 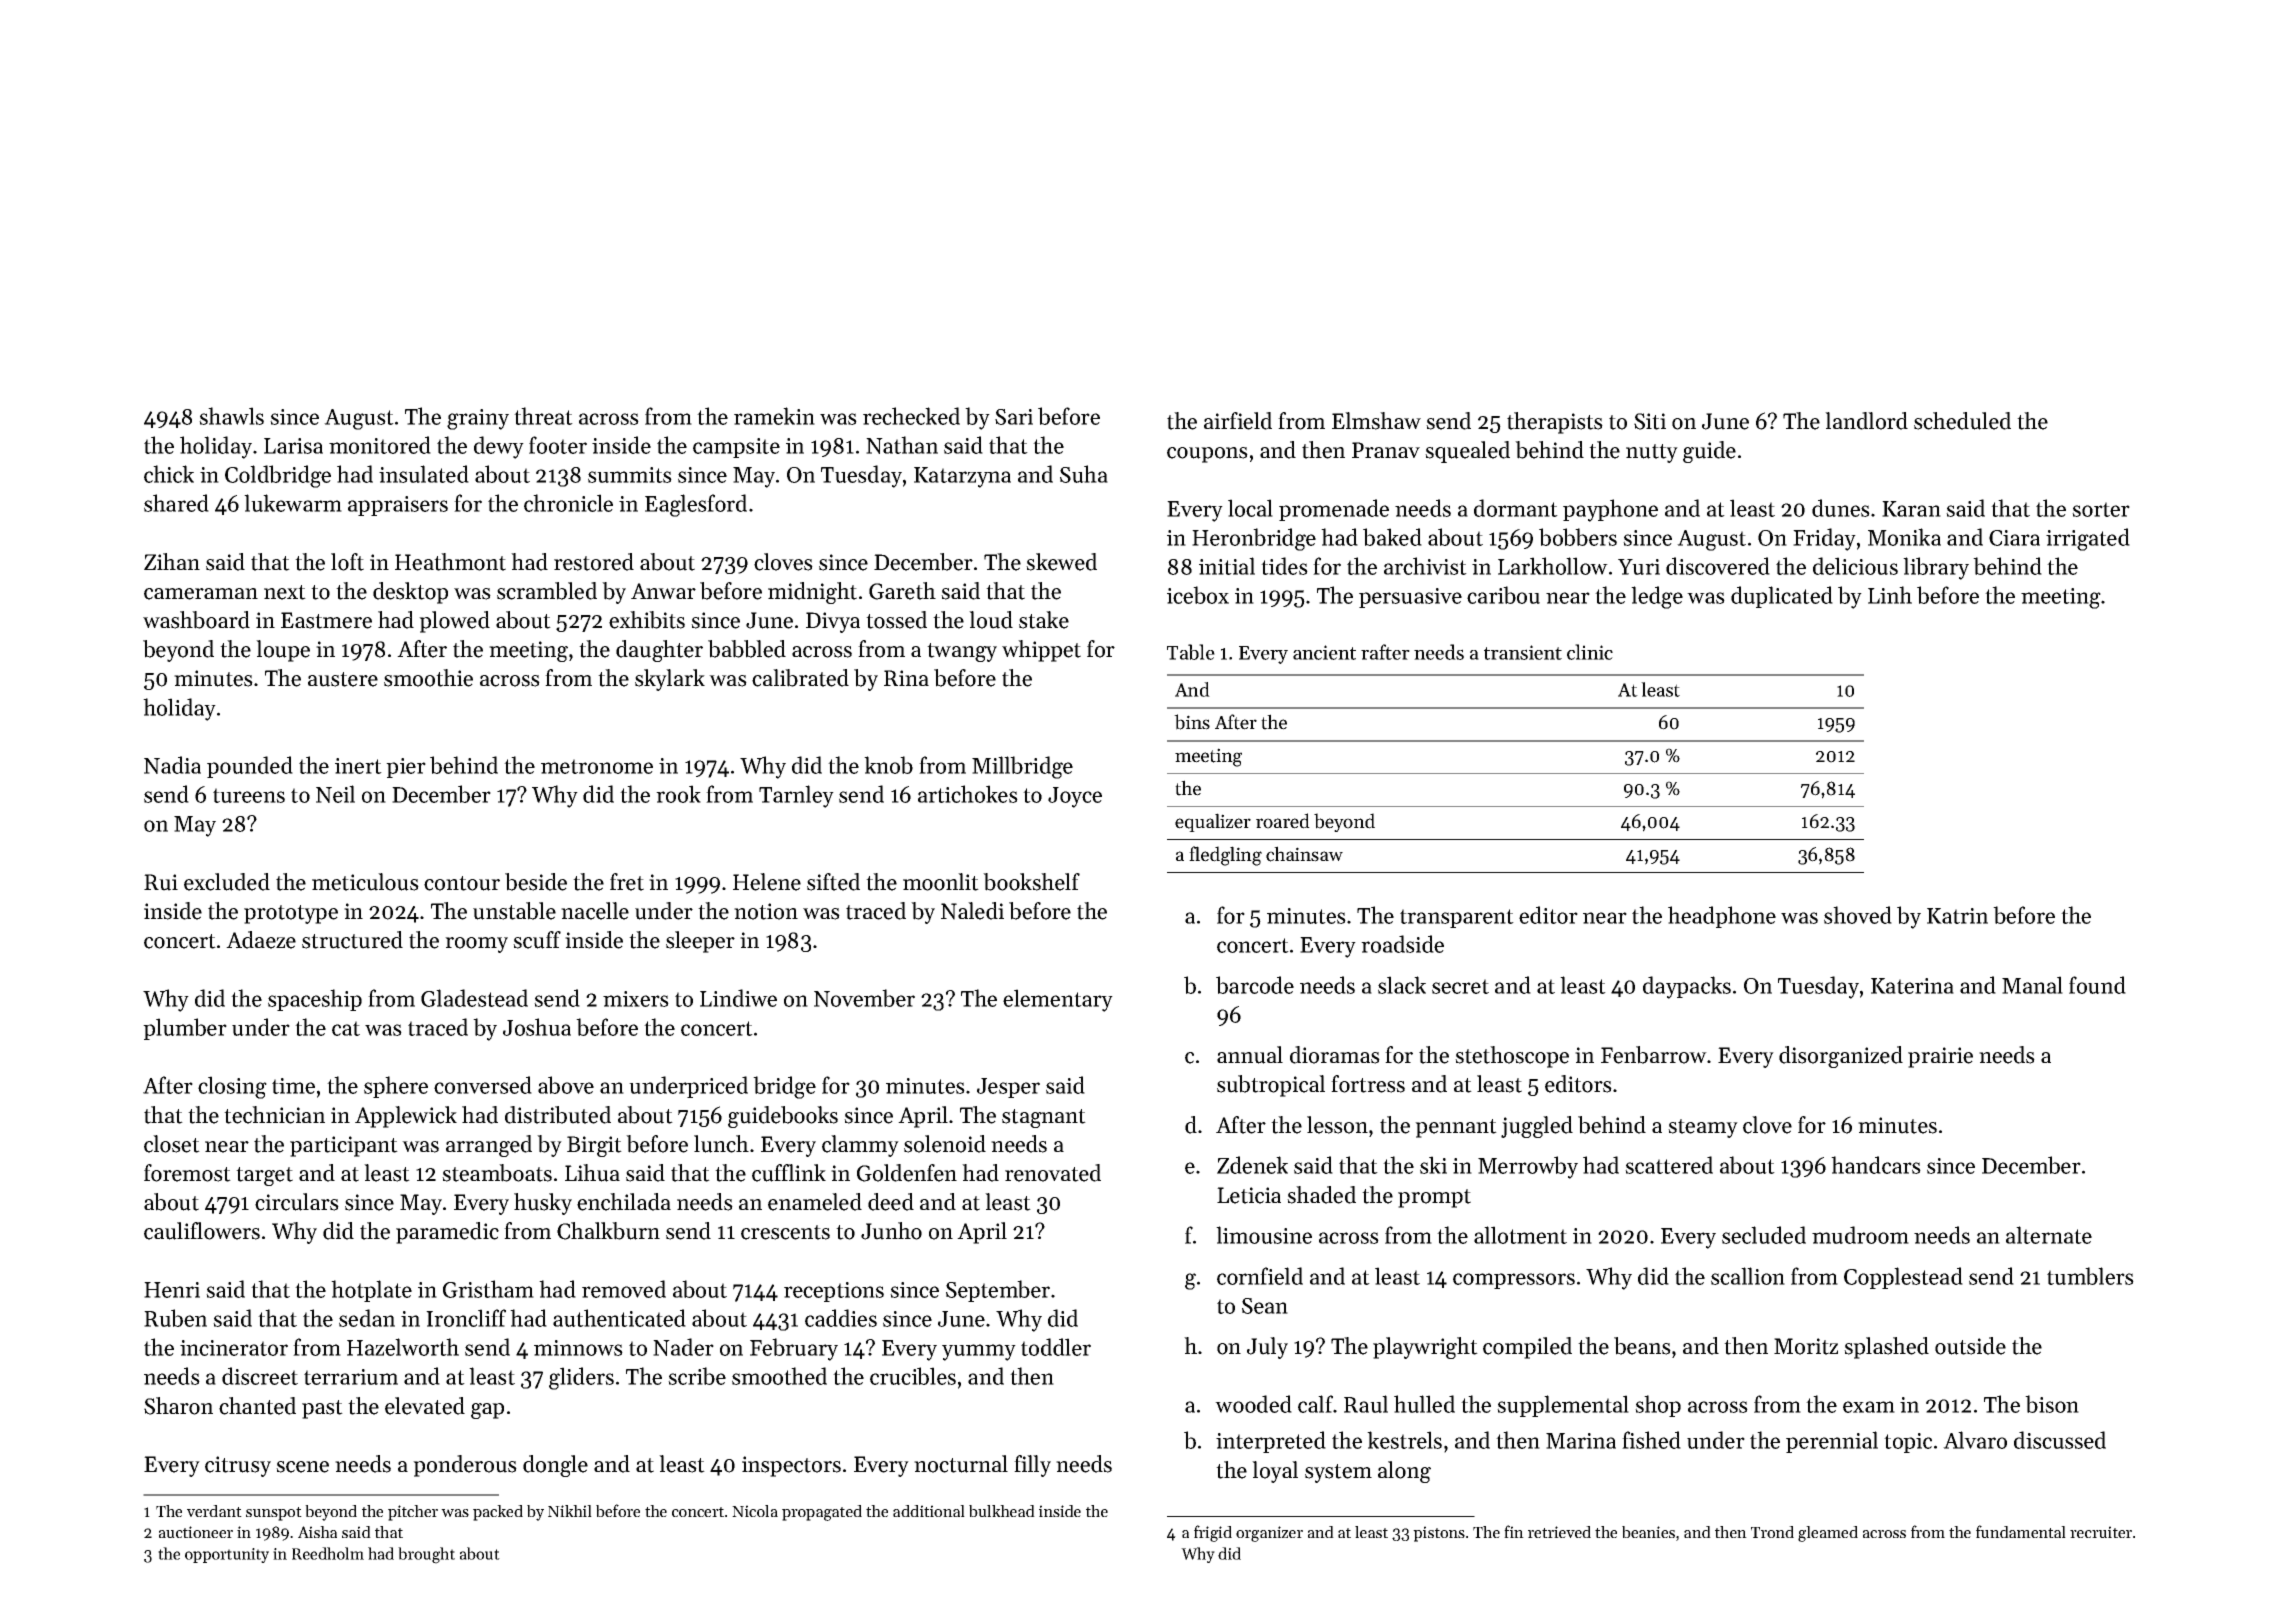 What do you see at coordinates (380, 445) in the screenshot?
I see `monitored` at bounding box center [380, 445].
